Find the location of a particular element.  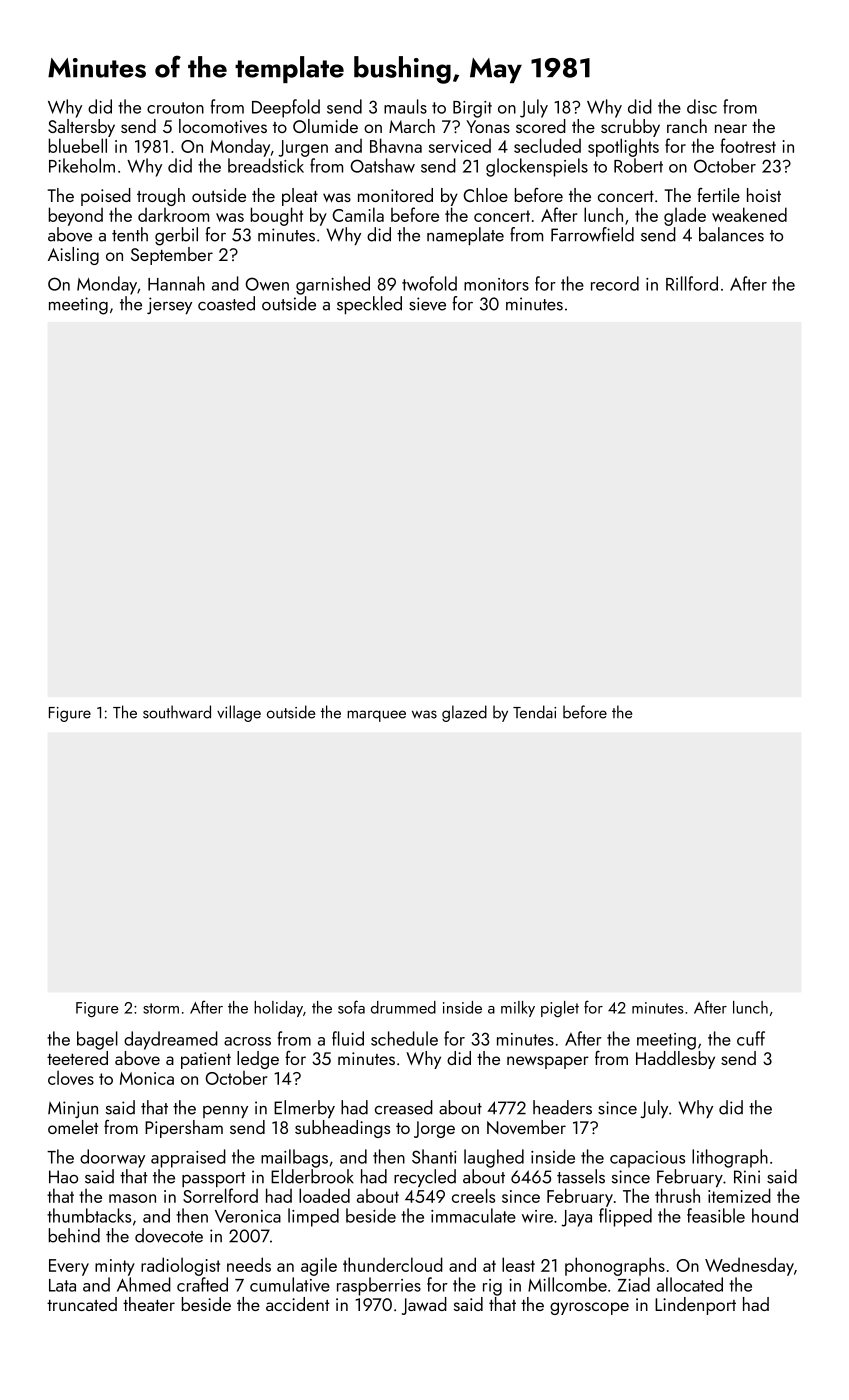

Owen is located at coordinates (267, 284).
